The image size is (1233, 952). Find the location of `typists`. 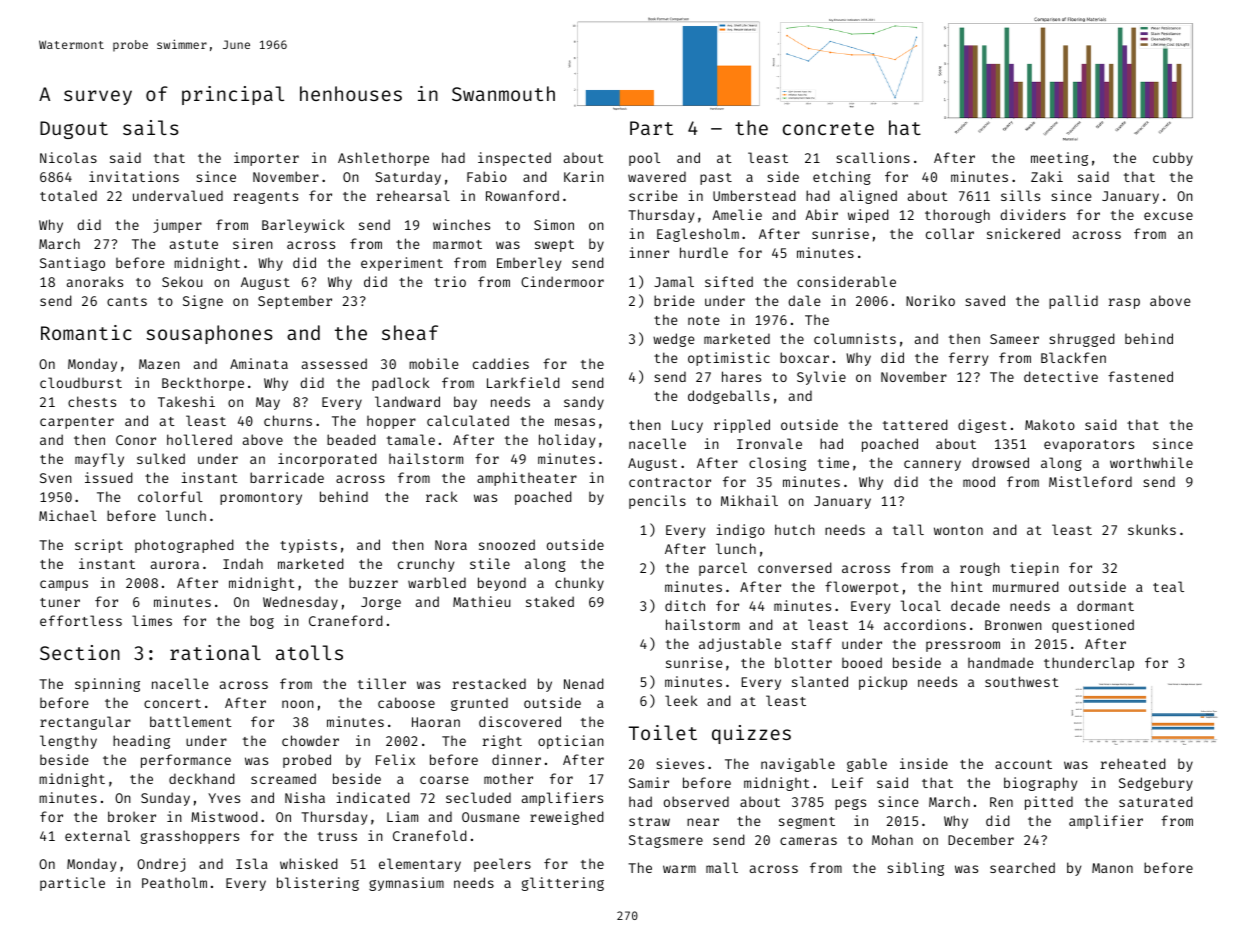

typists is located at coordinates (308, 546).
